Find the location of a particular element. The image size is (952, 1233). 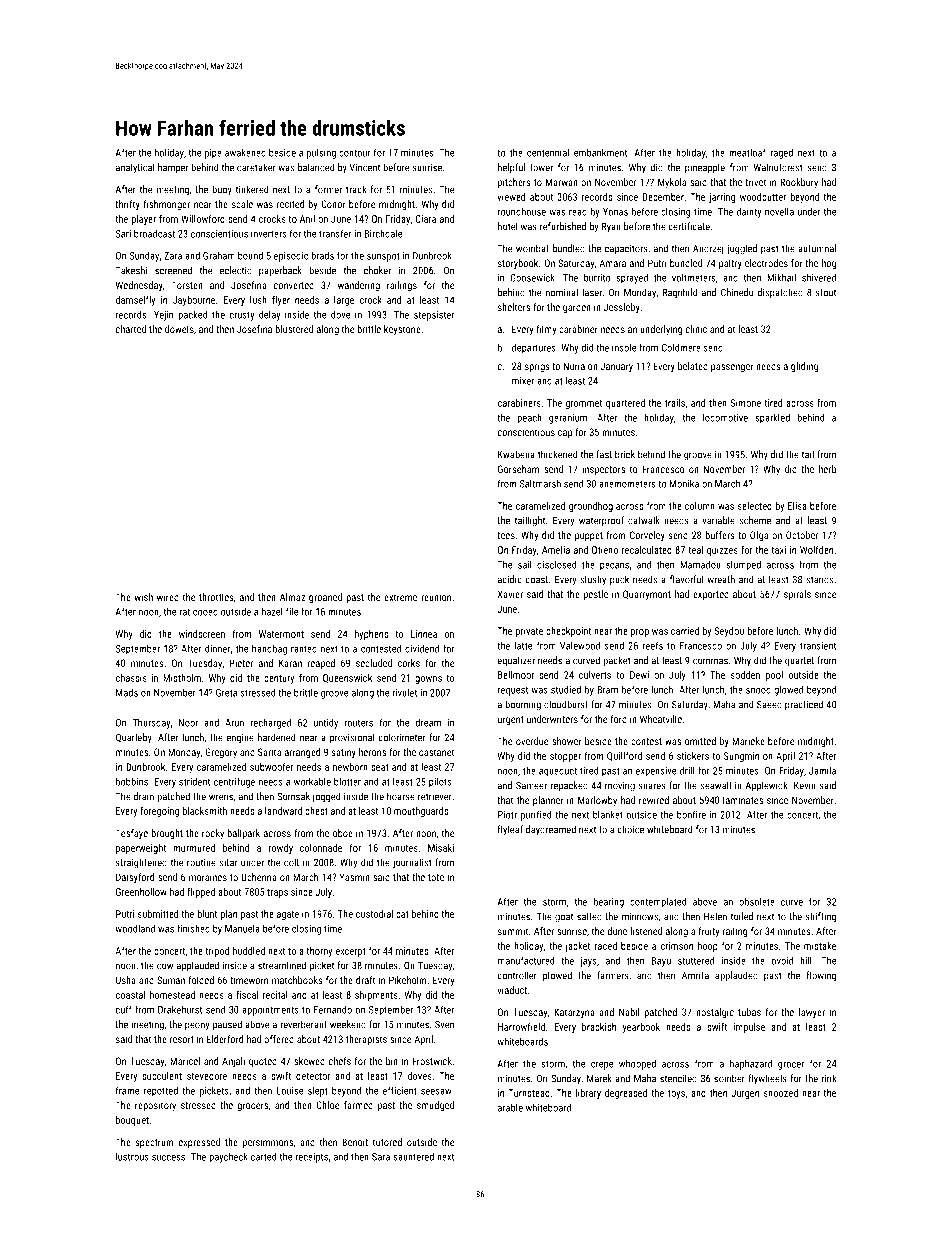

burrito is located at coordinates (597, 277).
